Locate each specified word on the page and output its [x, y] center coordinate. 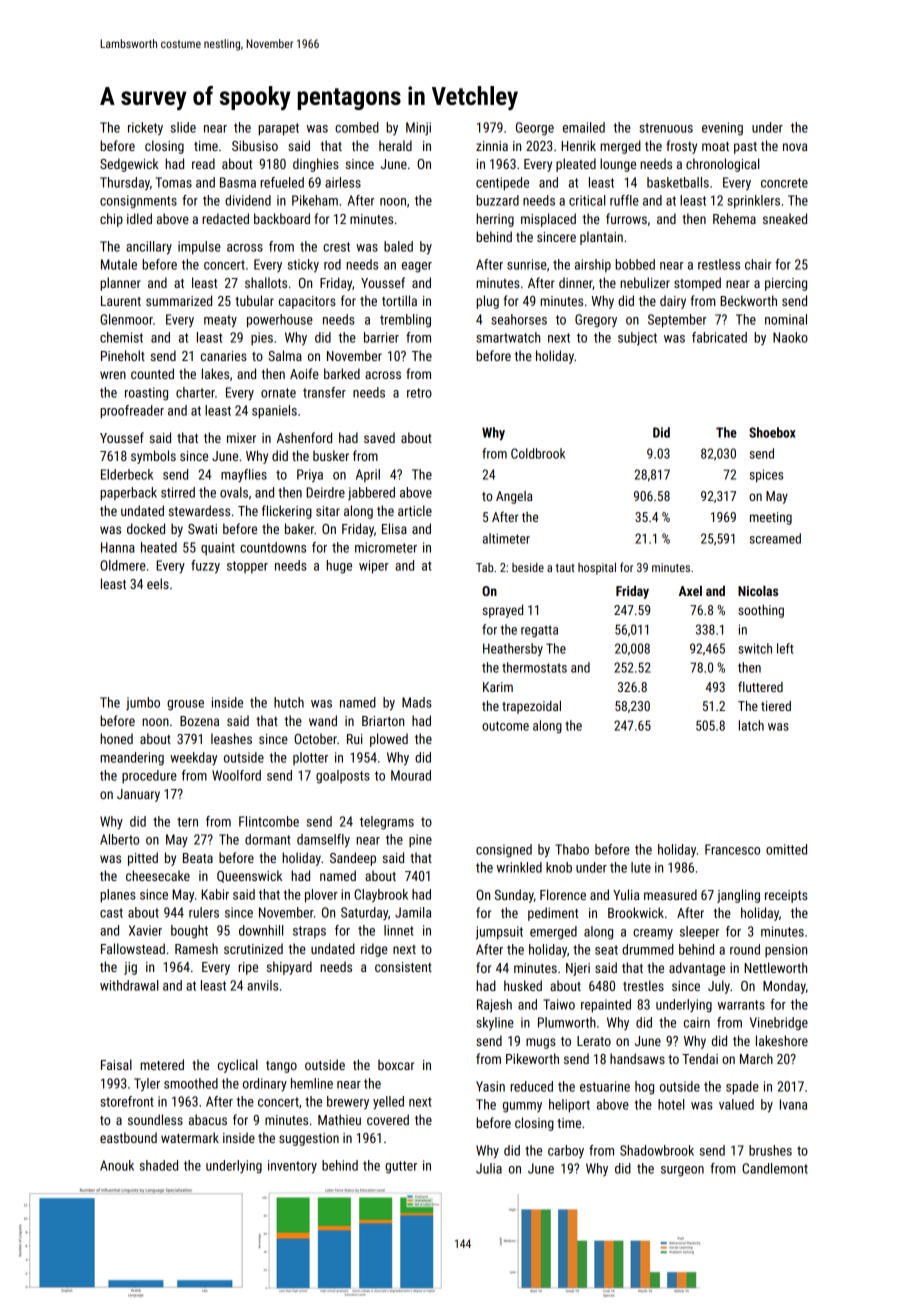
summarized [179, 300]
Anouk [117, 1165]
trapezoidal [531, 707]
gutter [401, 1167]
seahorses [519, 319]
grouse [185, 705]
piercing [786, 284]
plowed [389, 740]
